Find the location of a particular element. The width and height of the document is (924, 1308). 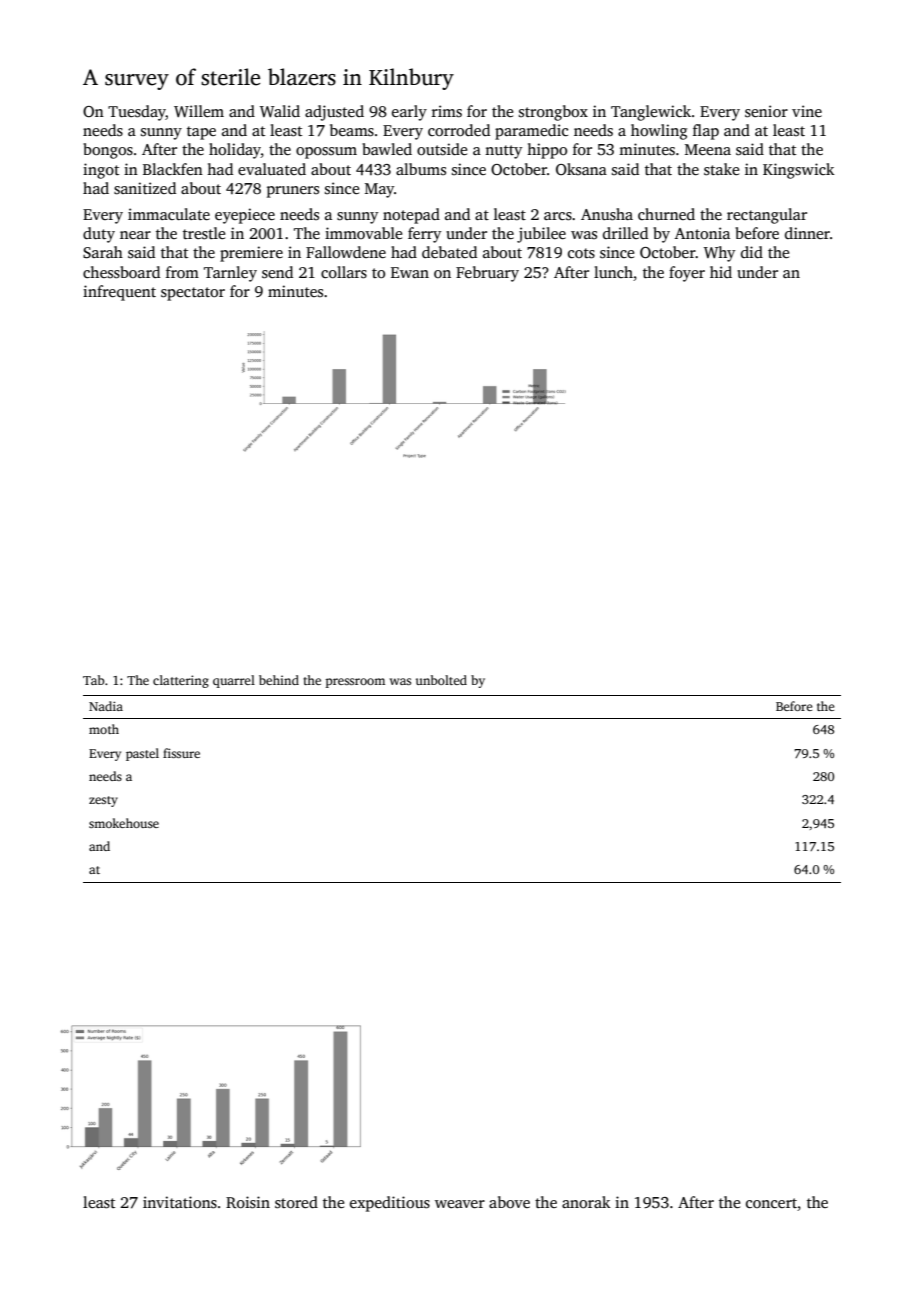

evaluated is located at coordinates (272, 169).
